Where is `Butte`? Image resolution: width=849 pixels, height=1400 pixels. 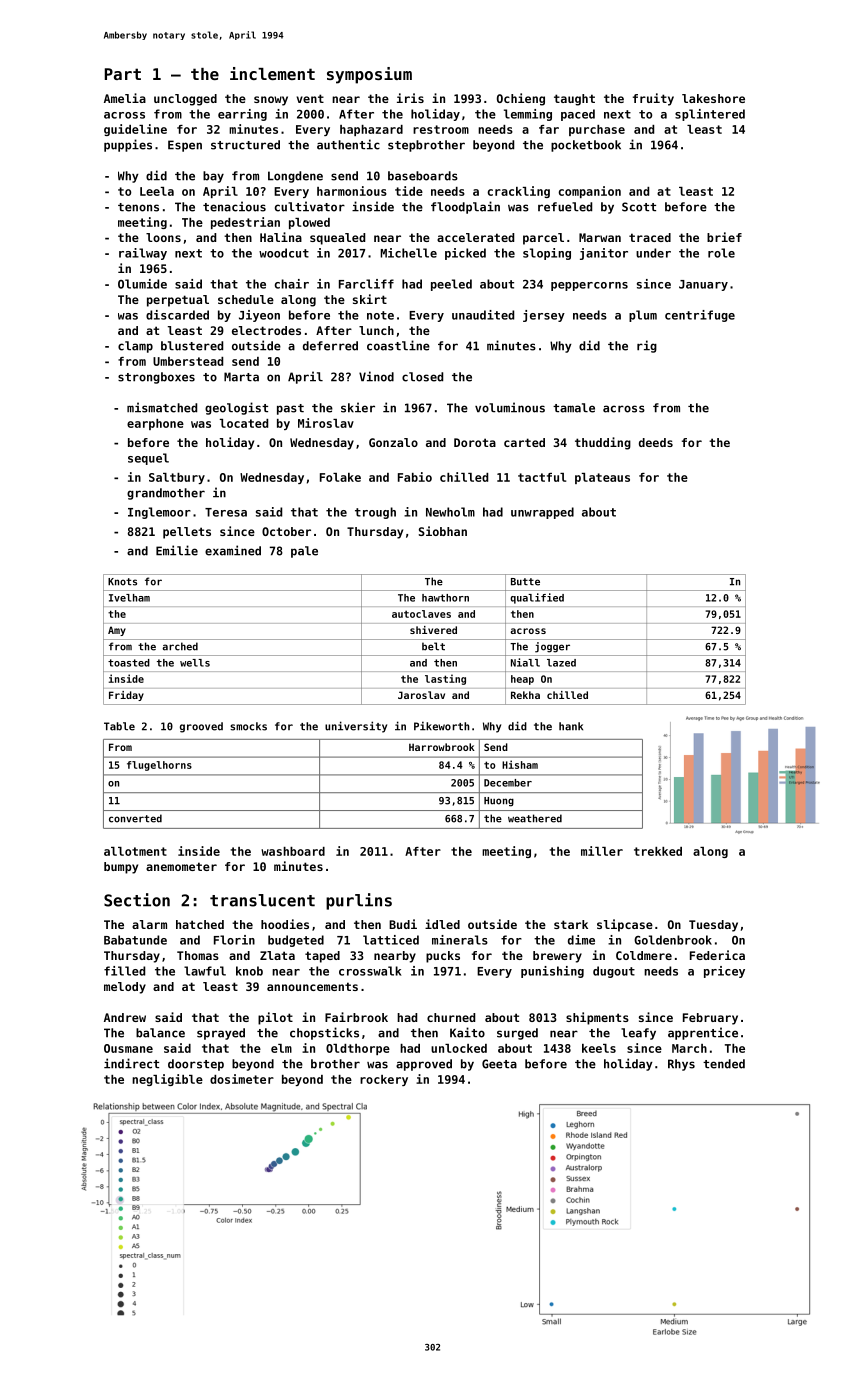 Butte is located at coordinates (525, 582).
